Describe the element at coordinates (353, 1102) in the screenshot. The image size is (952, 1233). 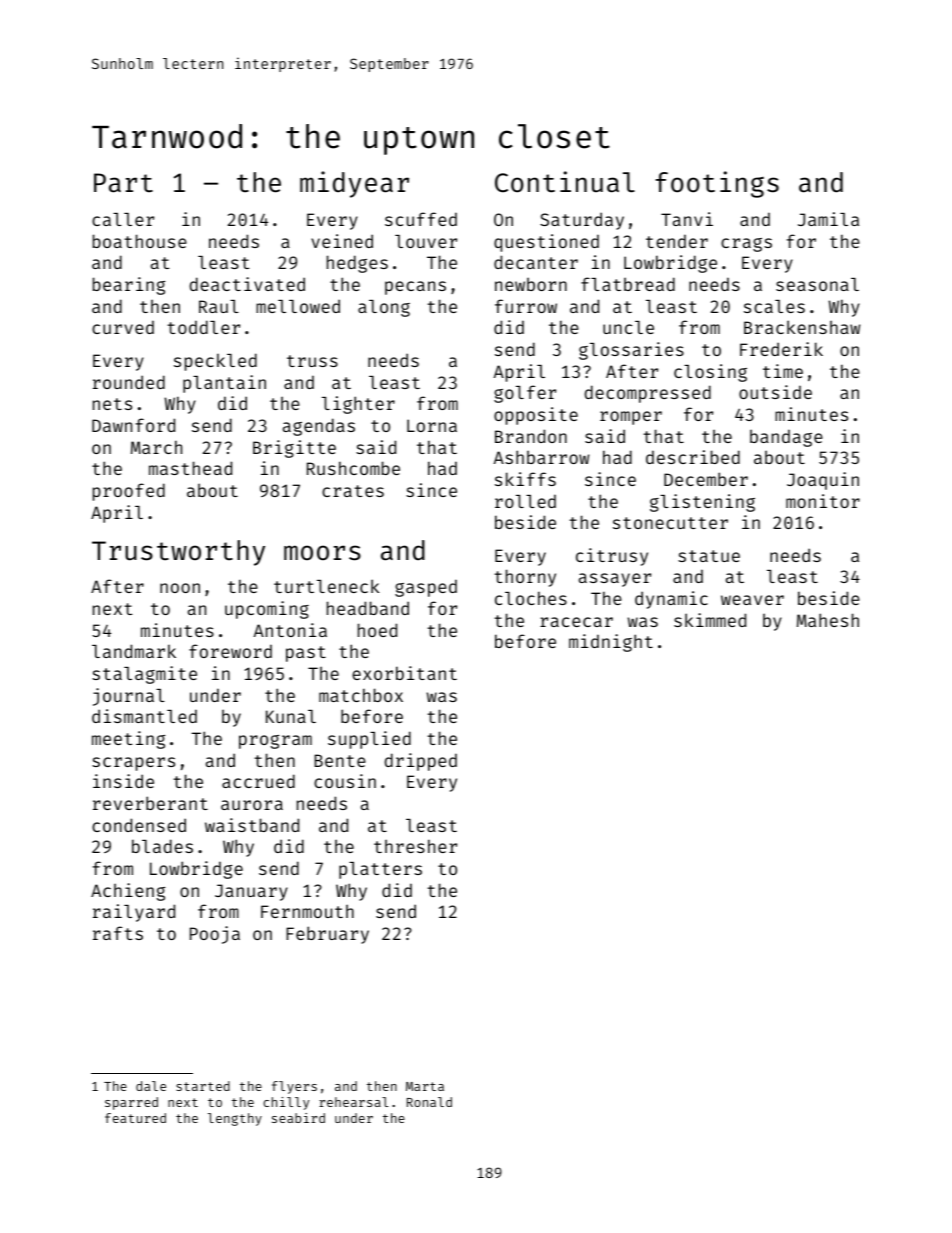
I see `rehearsal` at that location.
